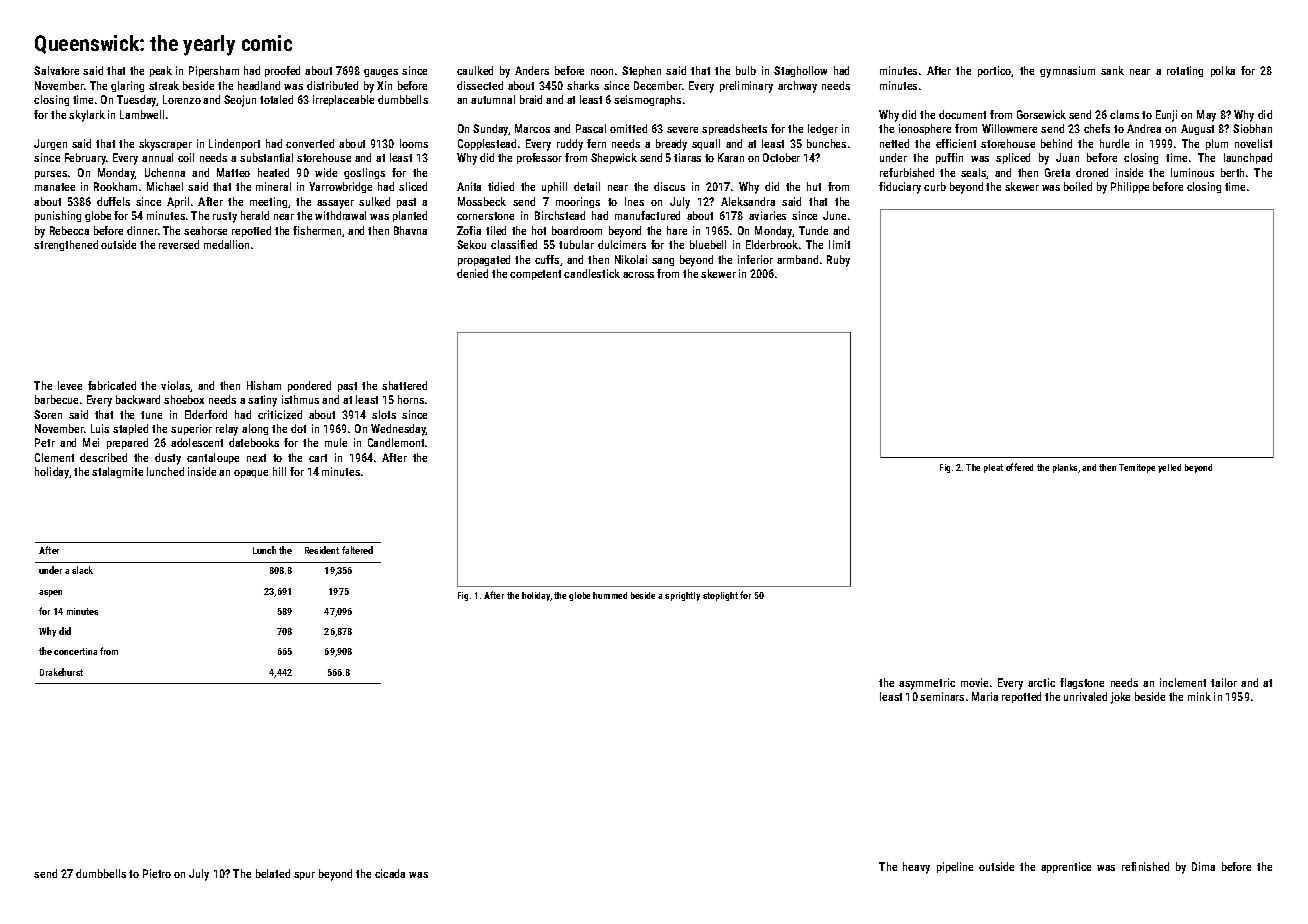 The width and height of the document is (1308, 924). Describe the element at coordinates (682, 596) in the document. I see `sprightly` at that location.
